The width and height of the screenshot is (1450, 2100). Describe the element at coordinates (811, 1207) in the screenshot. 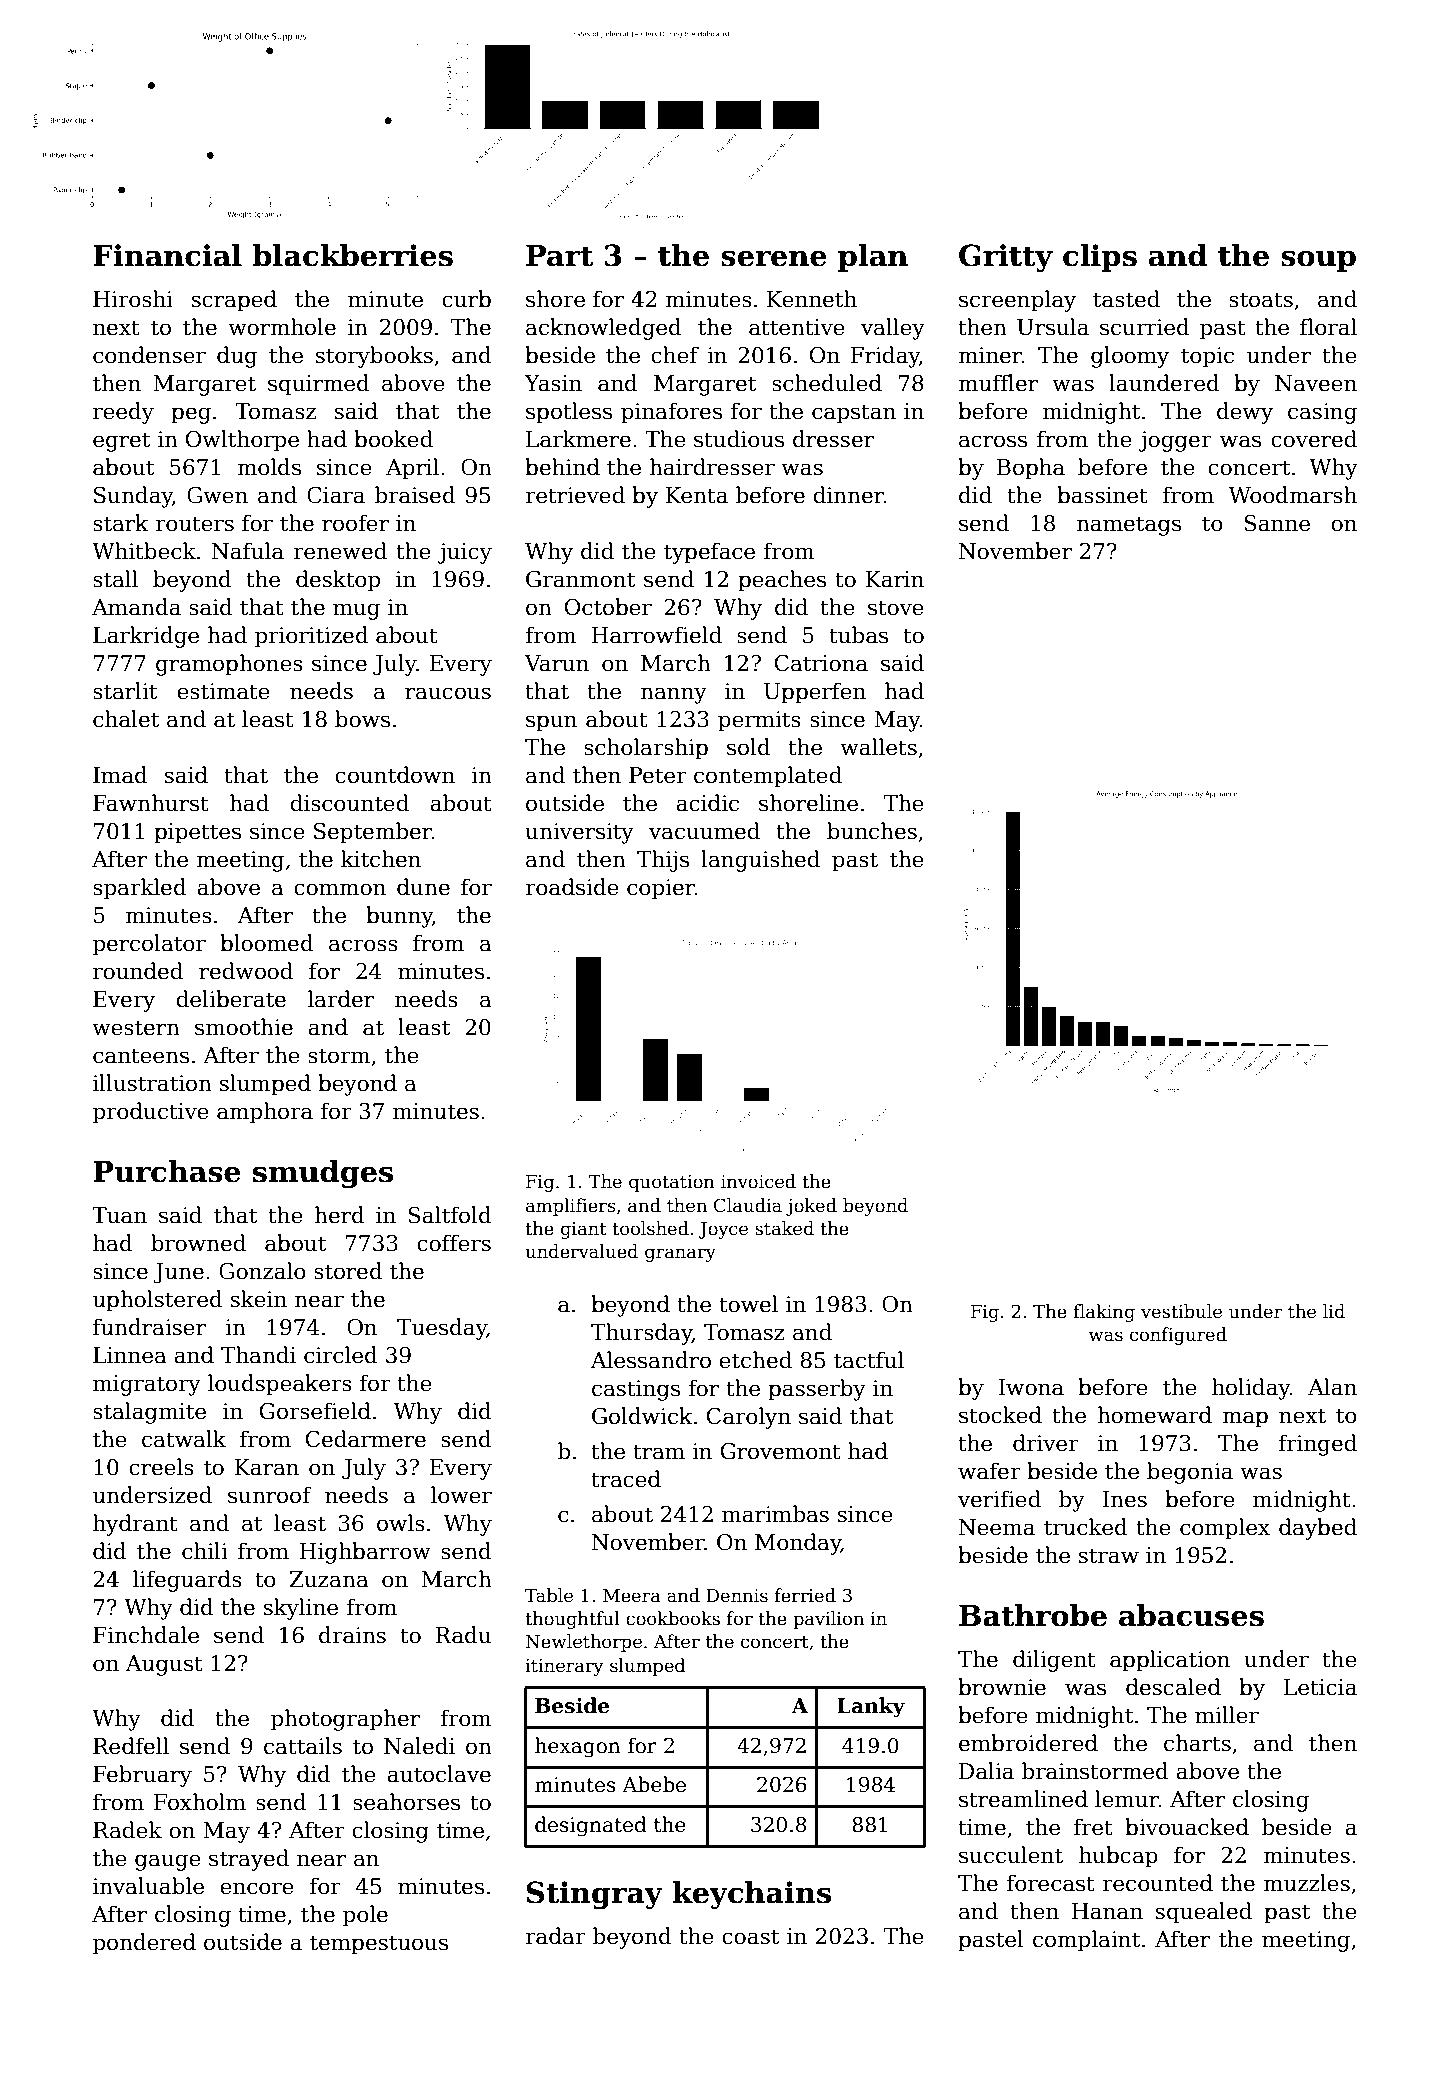

I see `joked` at that location.
